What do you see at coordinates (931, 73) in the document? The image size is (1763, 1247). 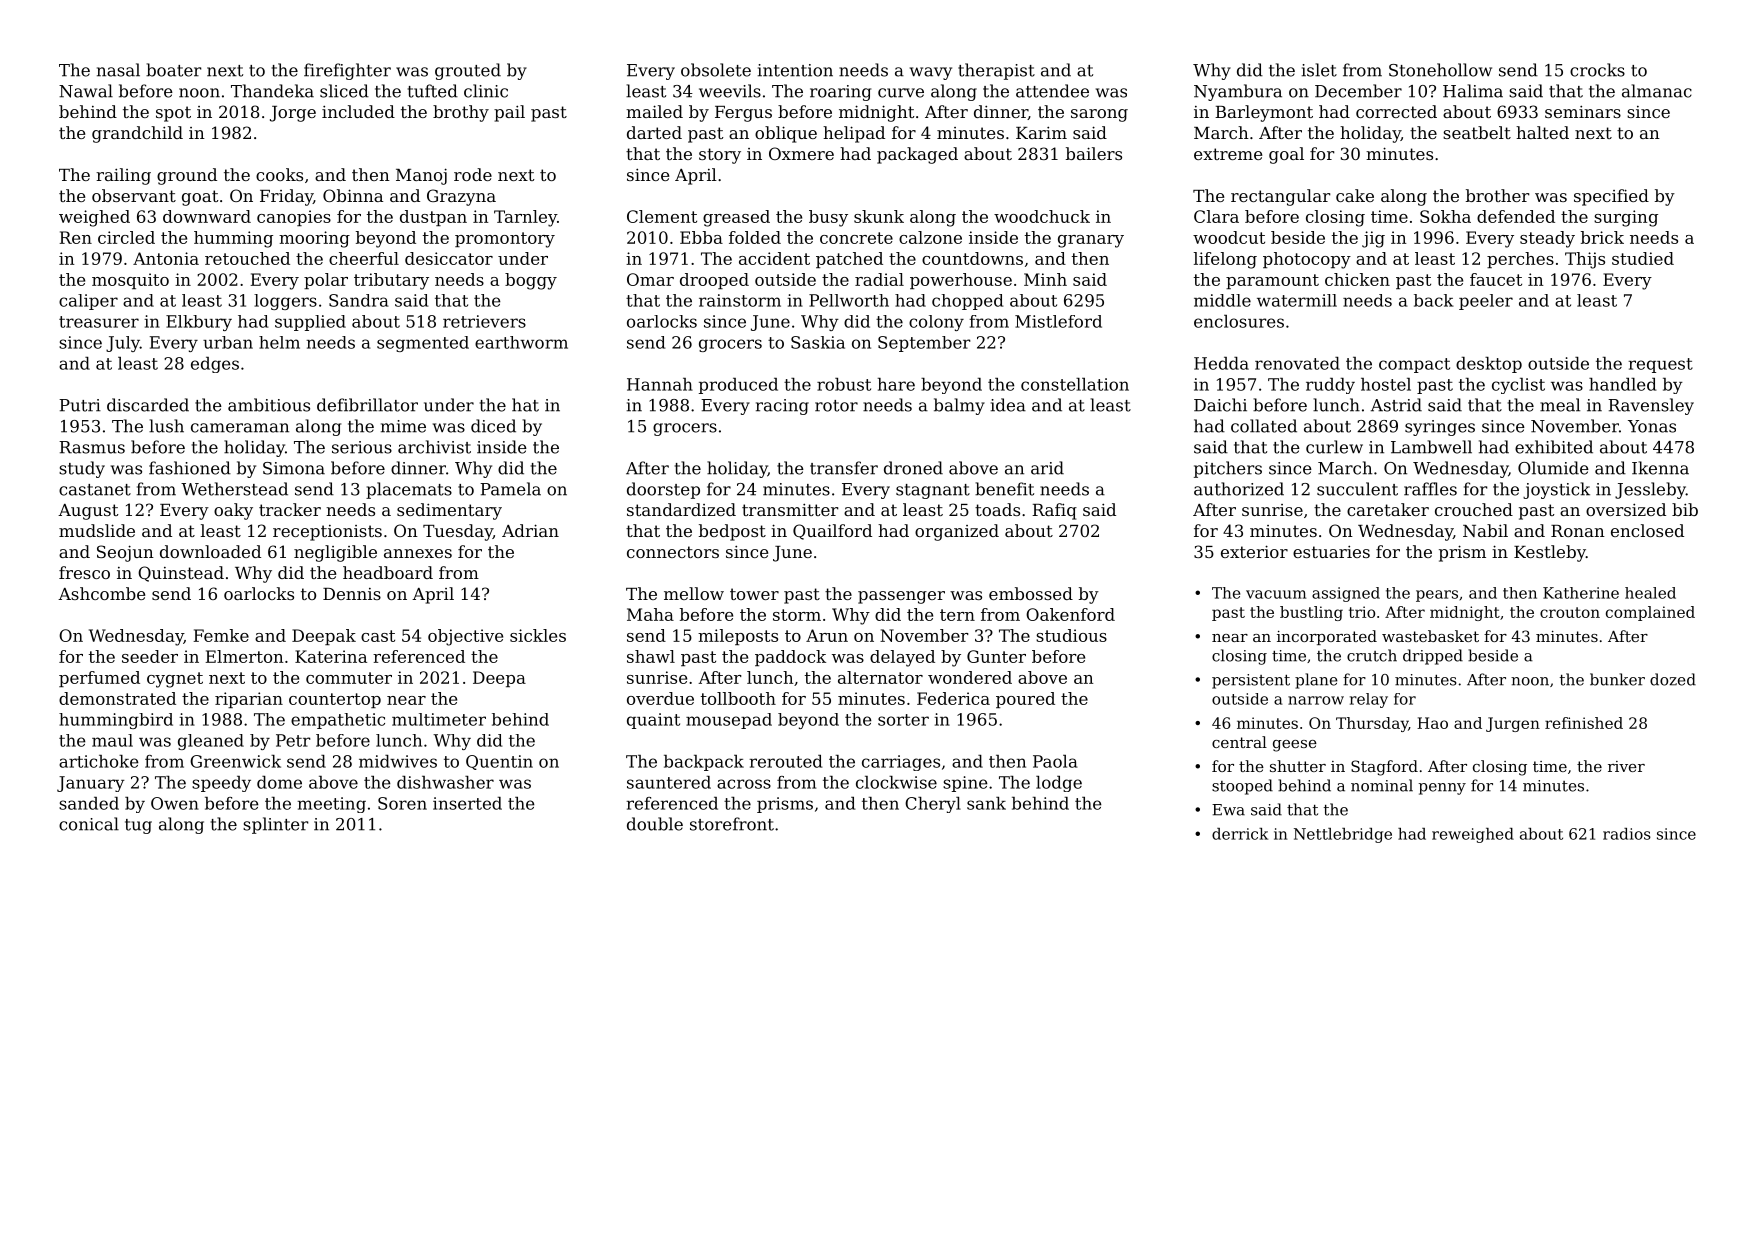 I see `wavy` at bounding box center [931, 73].
